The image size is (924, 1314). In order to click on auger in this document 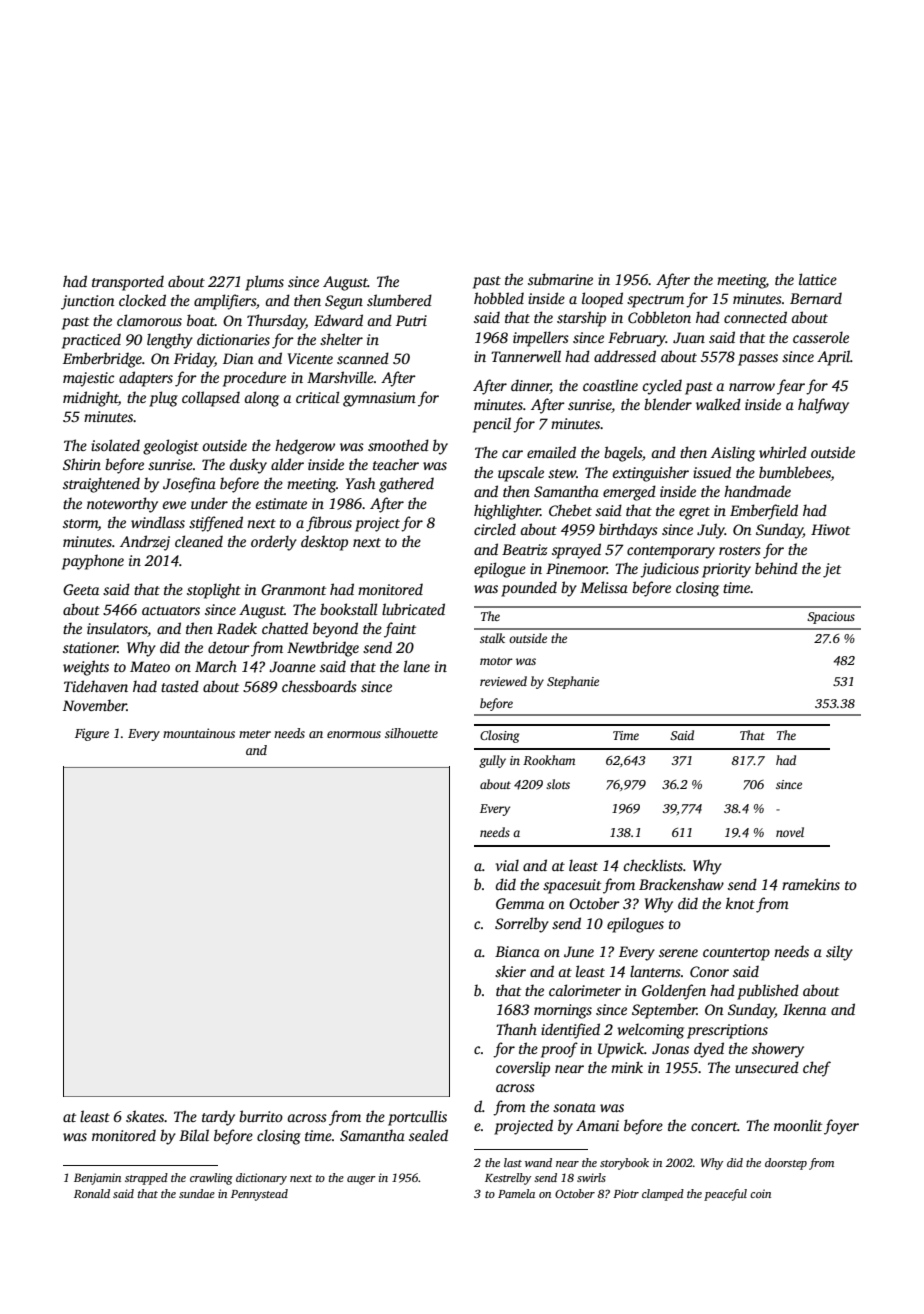, I will do `click(361, 1180)`.
